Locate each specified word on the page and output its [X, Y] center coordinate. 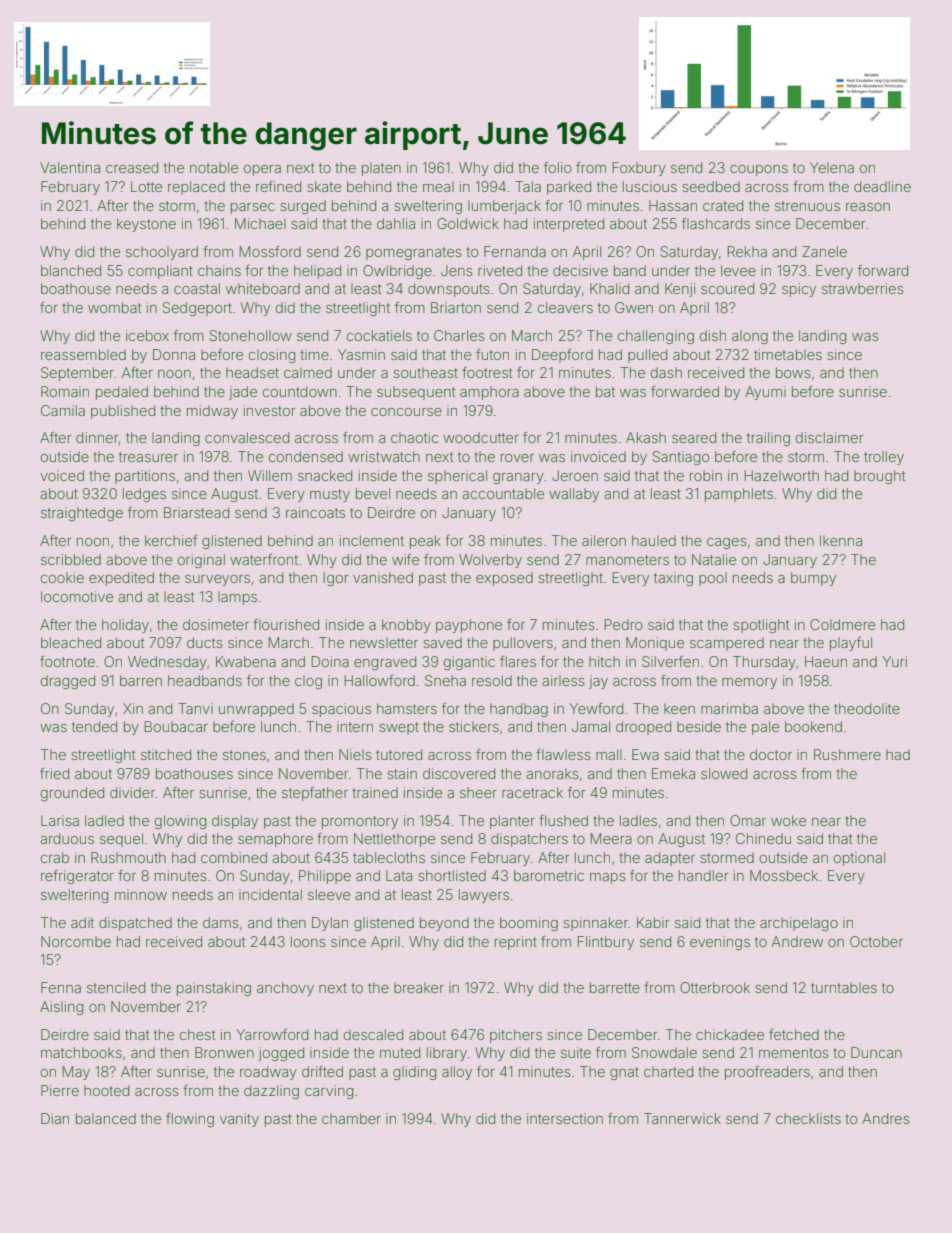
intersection [565, 1118]
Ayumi [765, 393]
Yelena [832, 167]
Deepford [562, 356]
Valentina [70, 167]
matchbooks [81, 1052]
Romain [65, 391]
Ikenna [841, 540]
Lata [399, 875]
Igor [336, 579]
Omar [748, 820]
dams [221, 922]
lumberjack [504, 207]
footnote [67, 661]
